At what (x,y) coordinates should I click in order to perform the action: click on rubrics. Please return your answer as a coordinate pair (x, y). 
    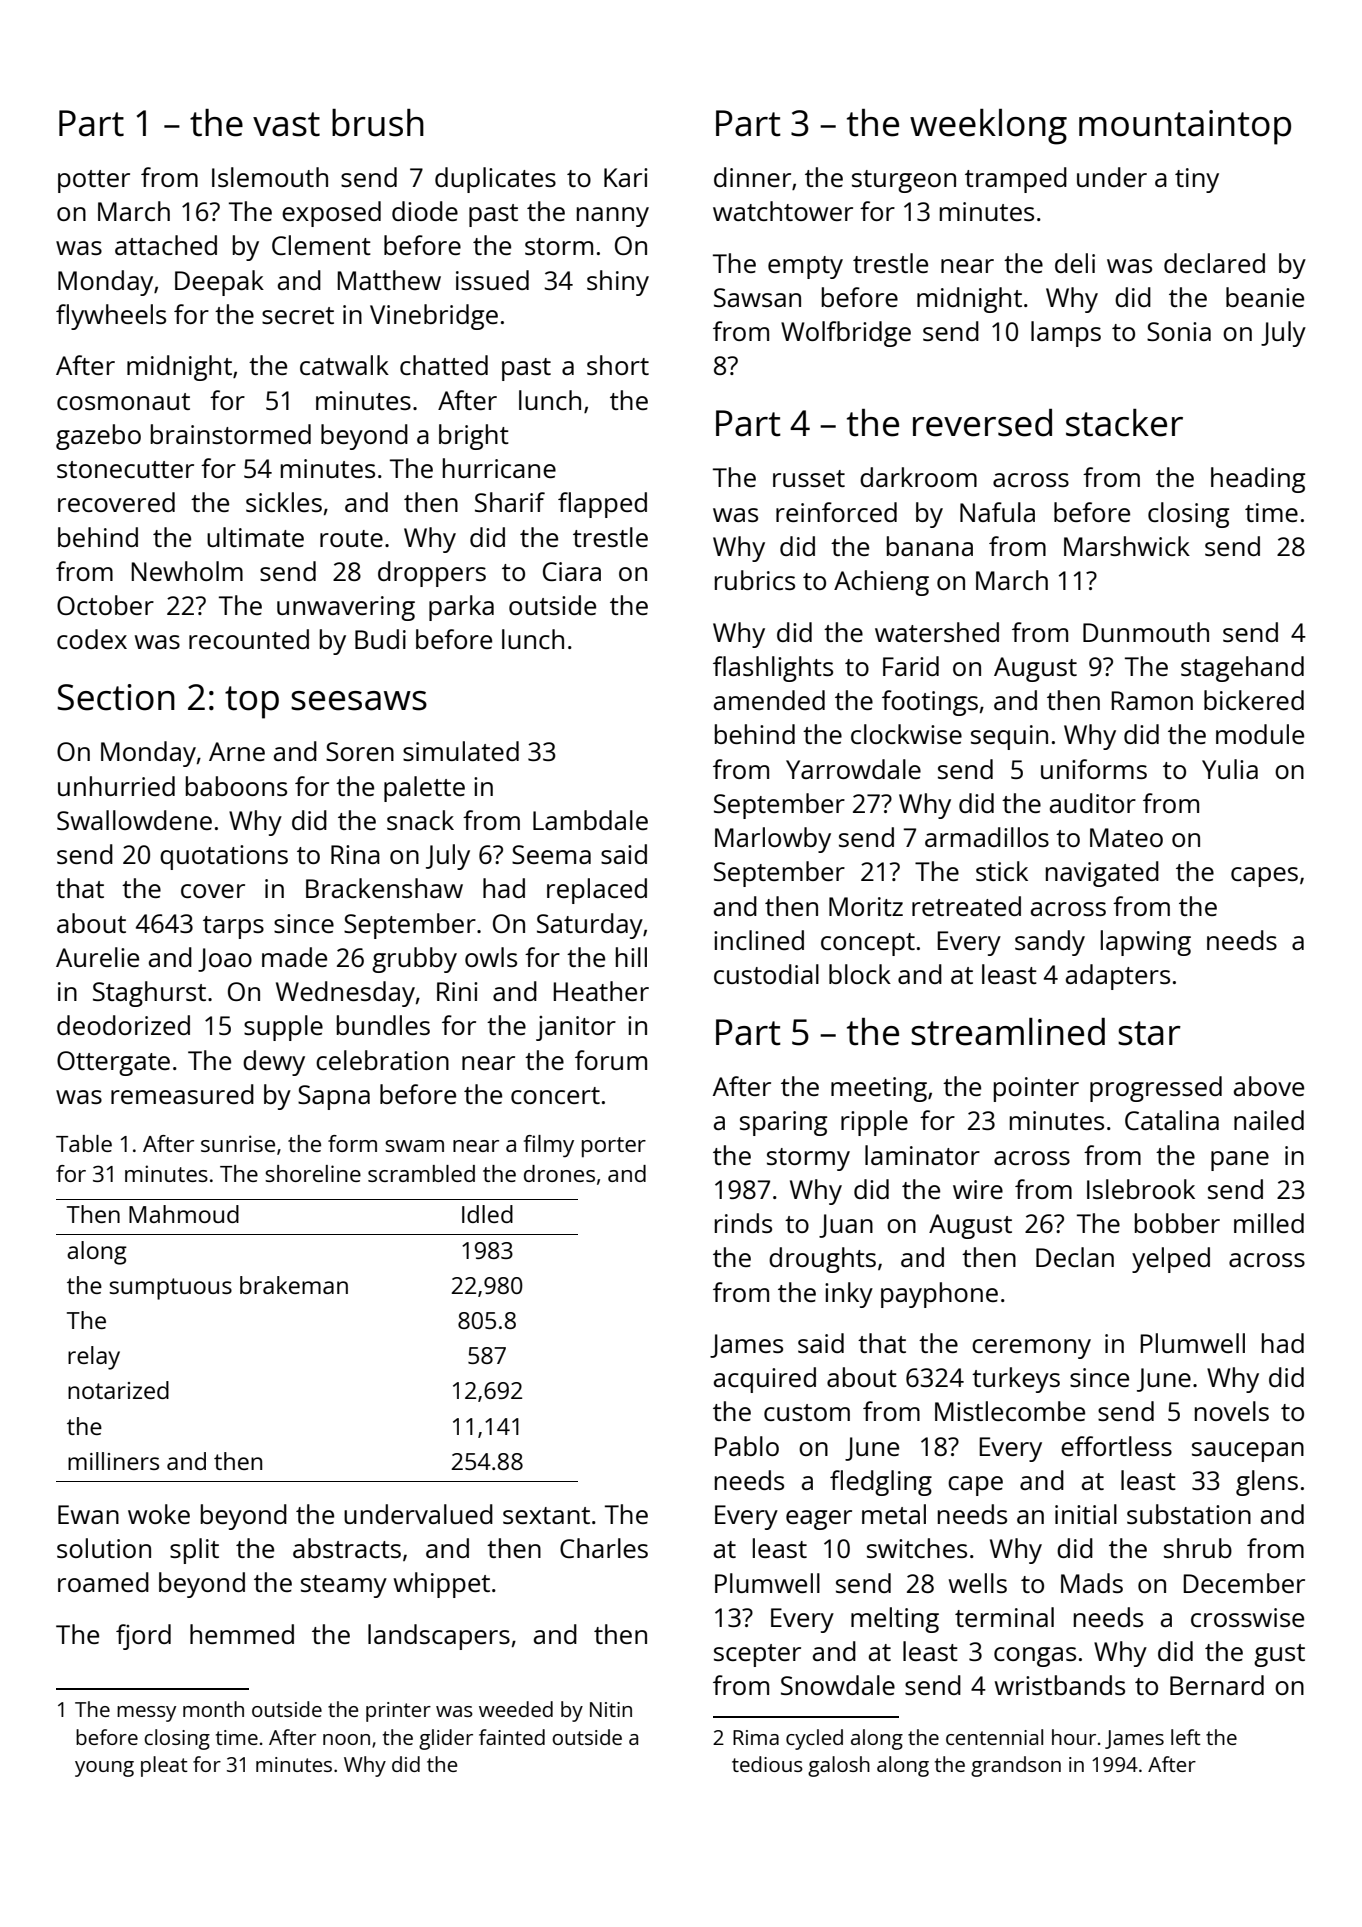
    Looking at the image, I should click on (755, 580).
